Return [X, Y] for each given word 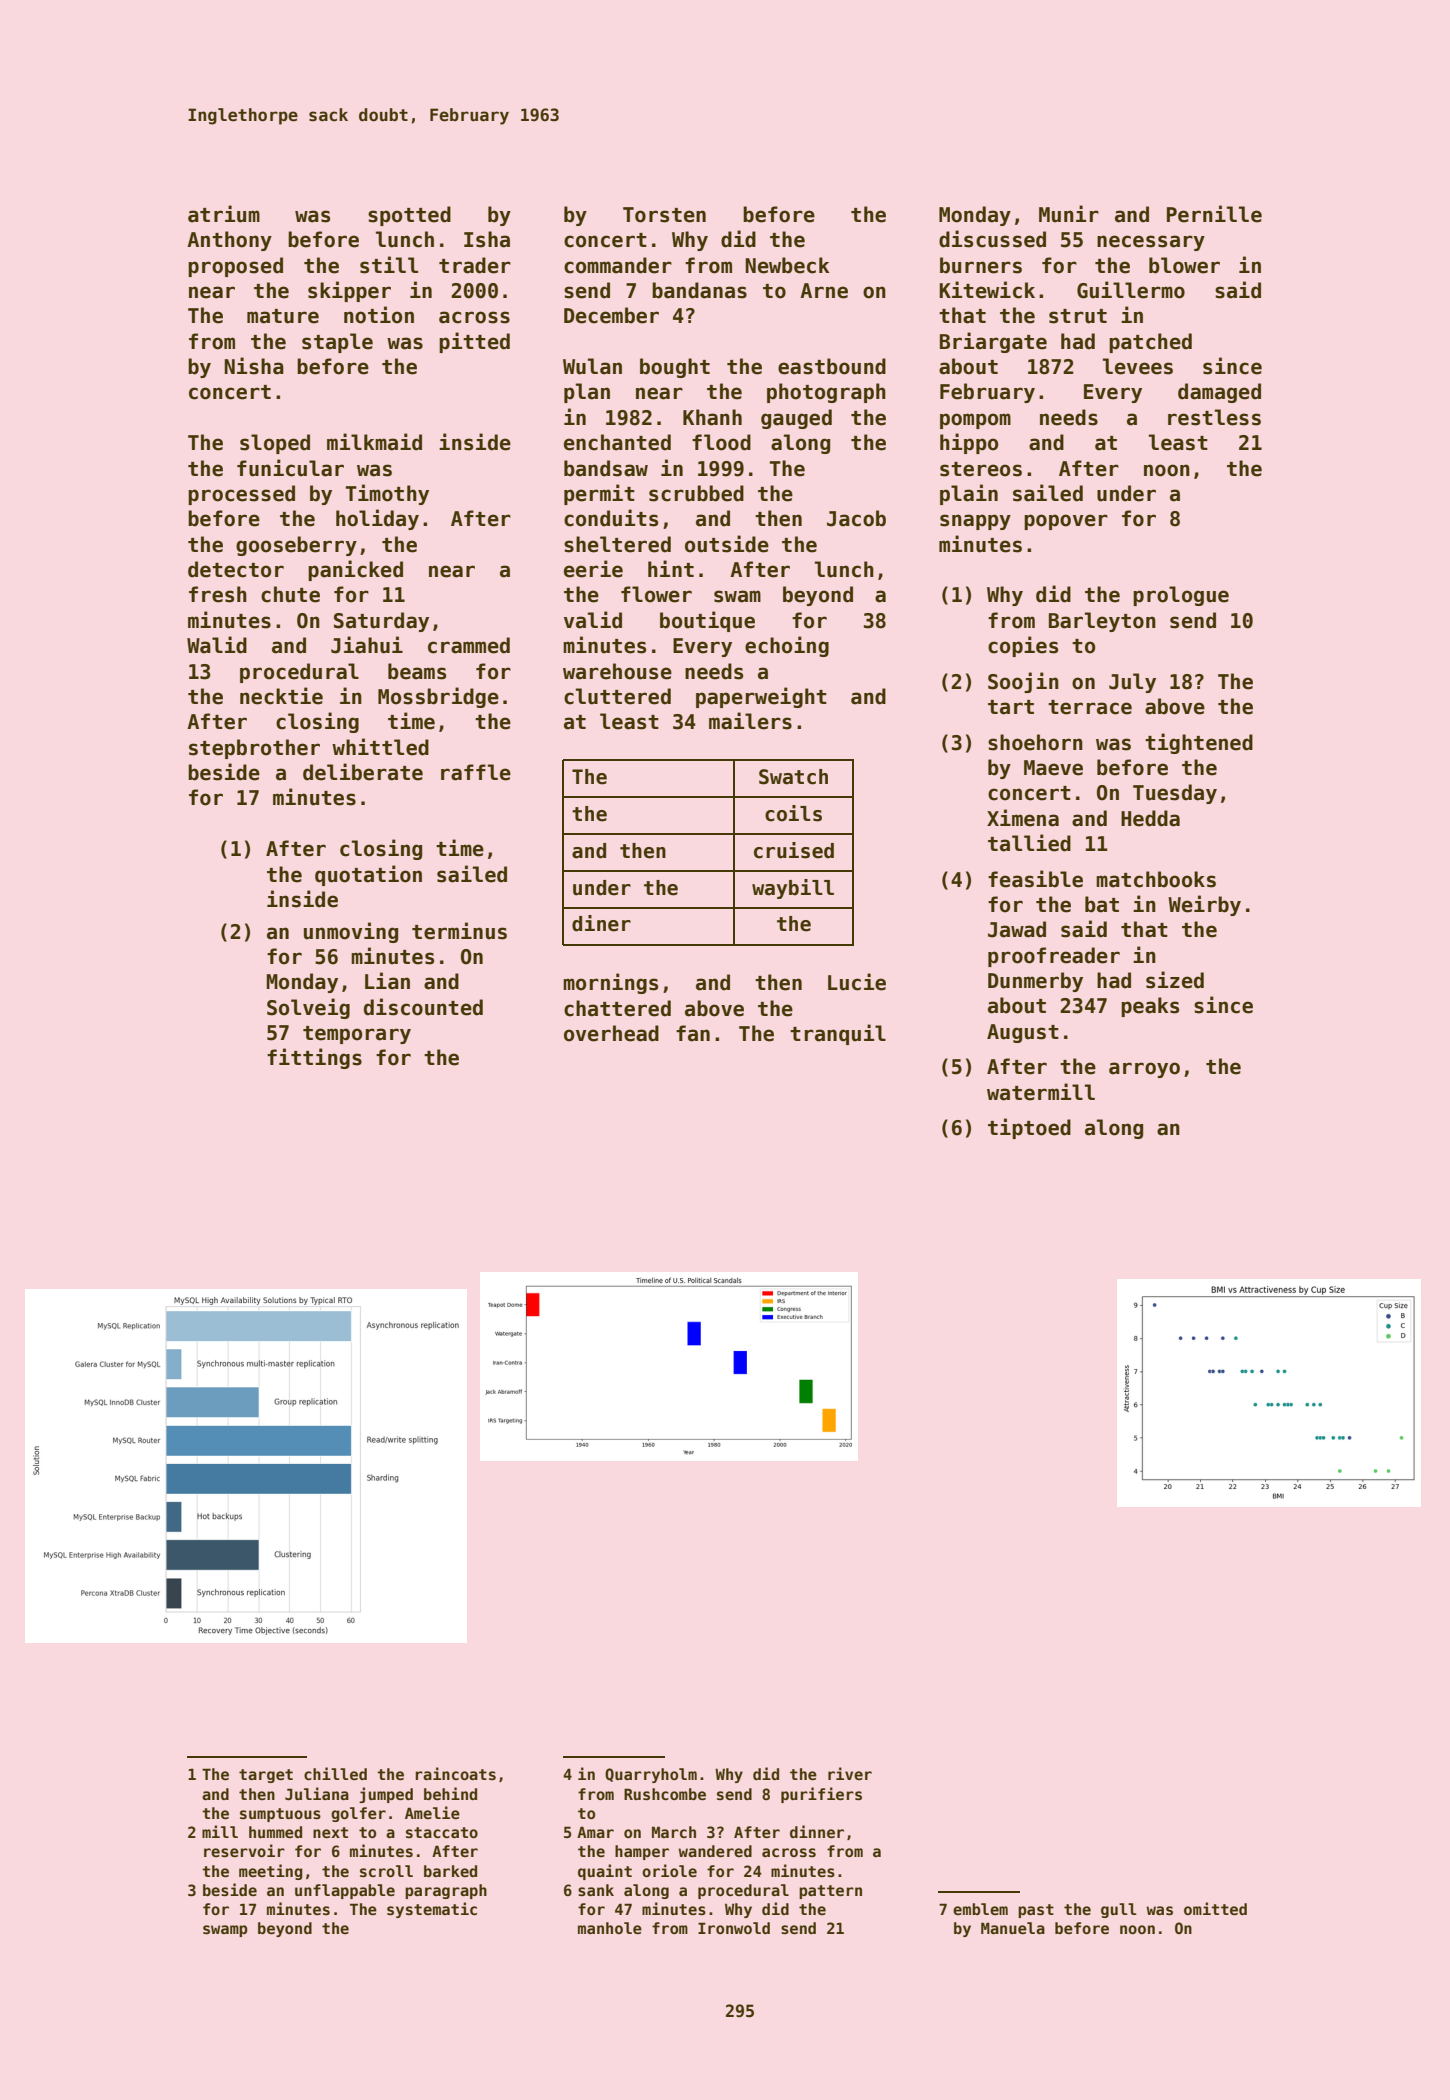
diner [601, 923]
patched [1150, 343]
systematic [432, 1910]
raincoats [455, 1773]
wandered [715, 1851]
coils [793, 813]
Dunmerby [1035, 982]
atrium [224, 214]
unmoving [351, 932]
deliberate [363, 772]
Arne [824, 291]
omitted [1215, 1908]
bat [1102, 904]
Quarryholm [651, 1775]
